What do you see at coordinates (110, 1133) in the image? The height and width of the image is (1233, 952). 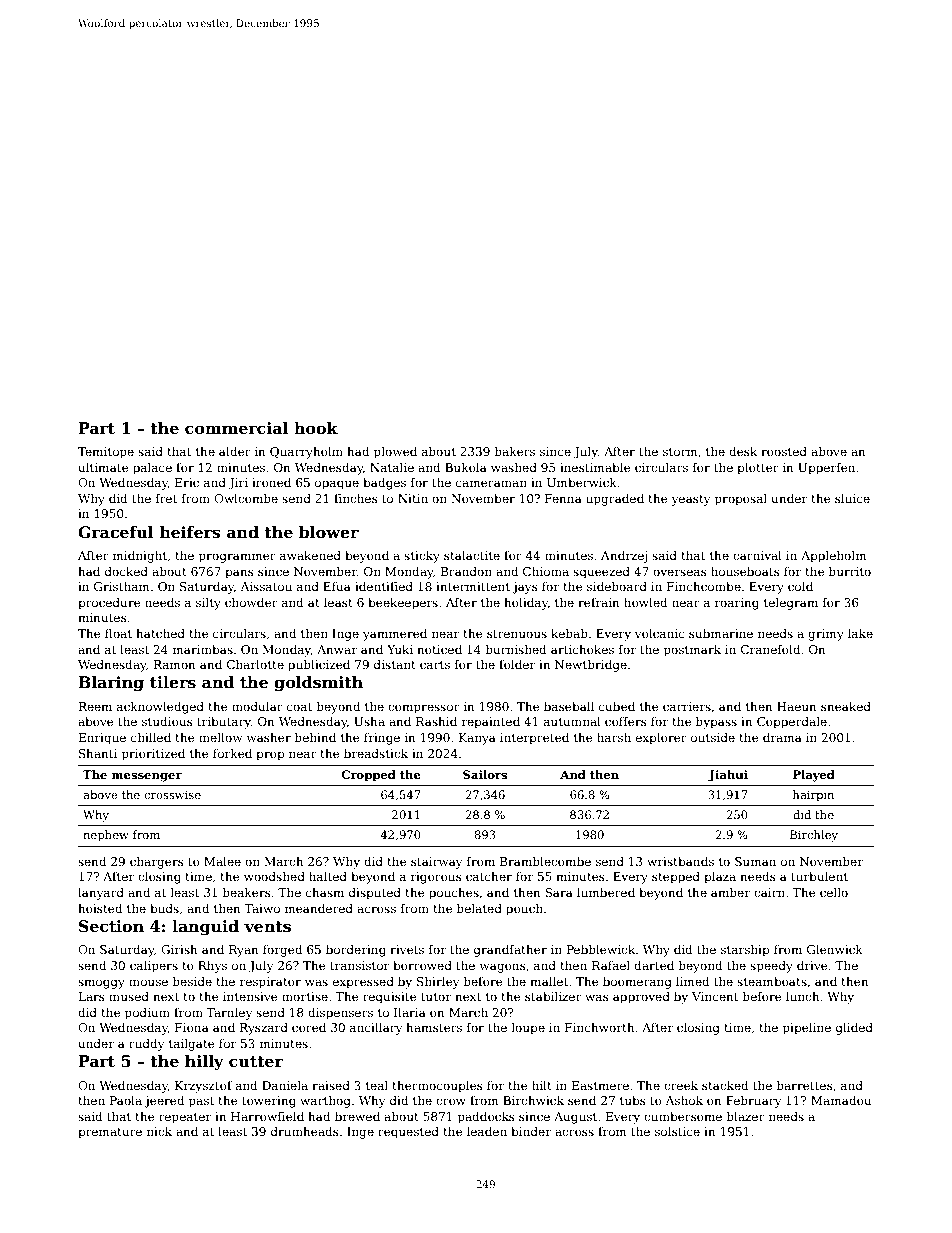 I see `premature` at bounding box center [110, 1133].
